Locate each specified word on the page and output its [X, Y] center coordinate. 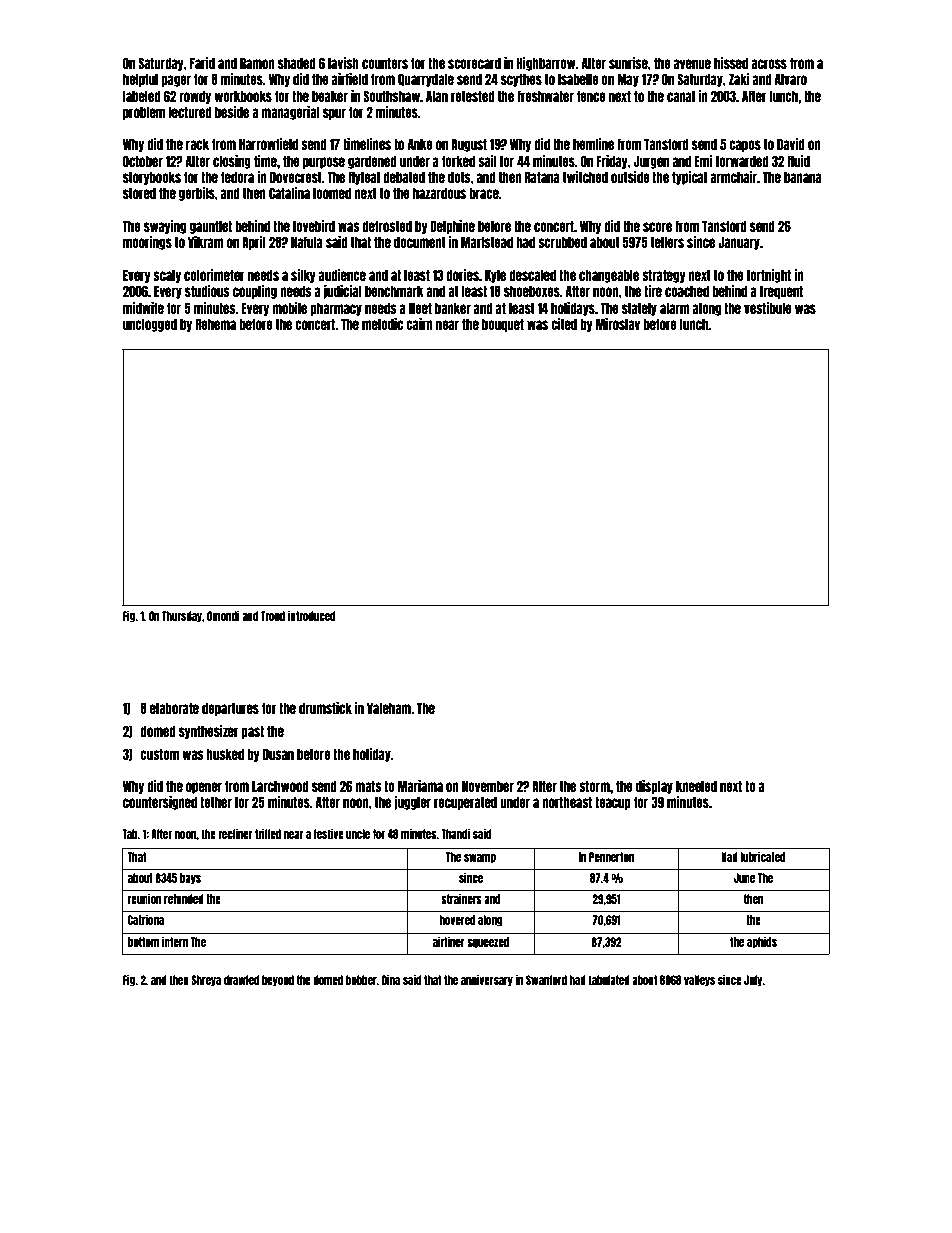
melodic [382, 324]
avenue [692, 64]
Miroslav [618, 324]
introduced [311, 616]
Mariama [420, 786]
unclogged [150, 325]
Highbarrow [546, 64]
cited [564, 324]
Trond [273, 616]
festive [329, 834]
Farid [202, 63]
